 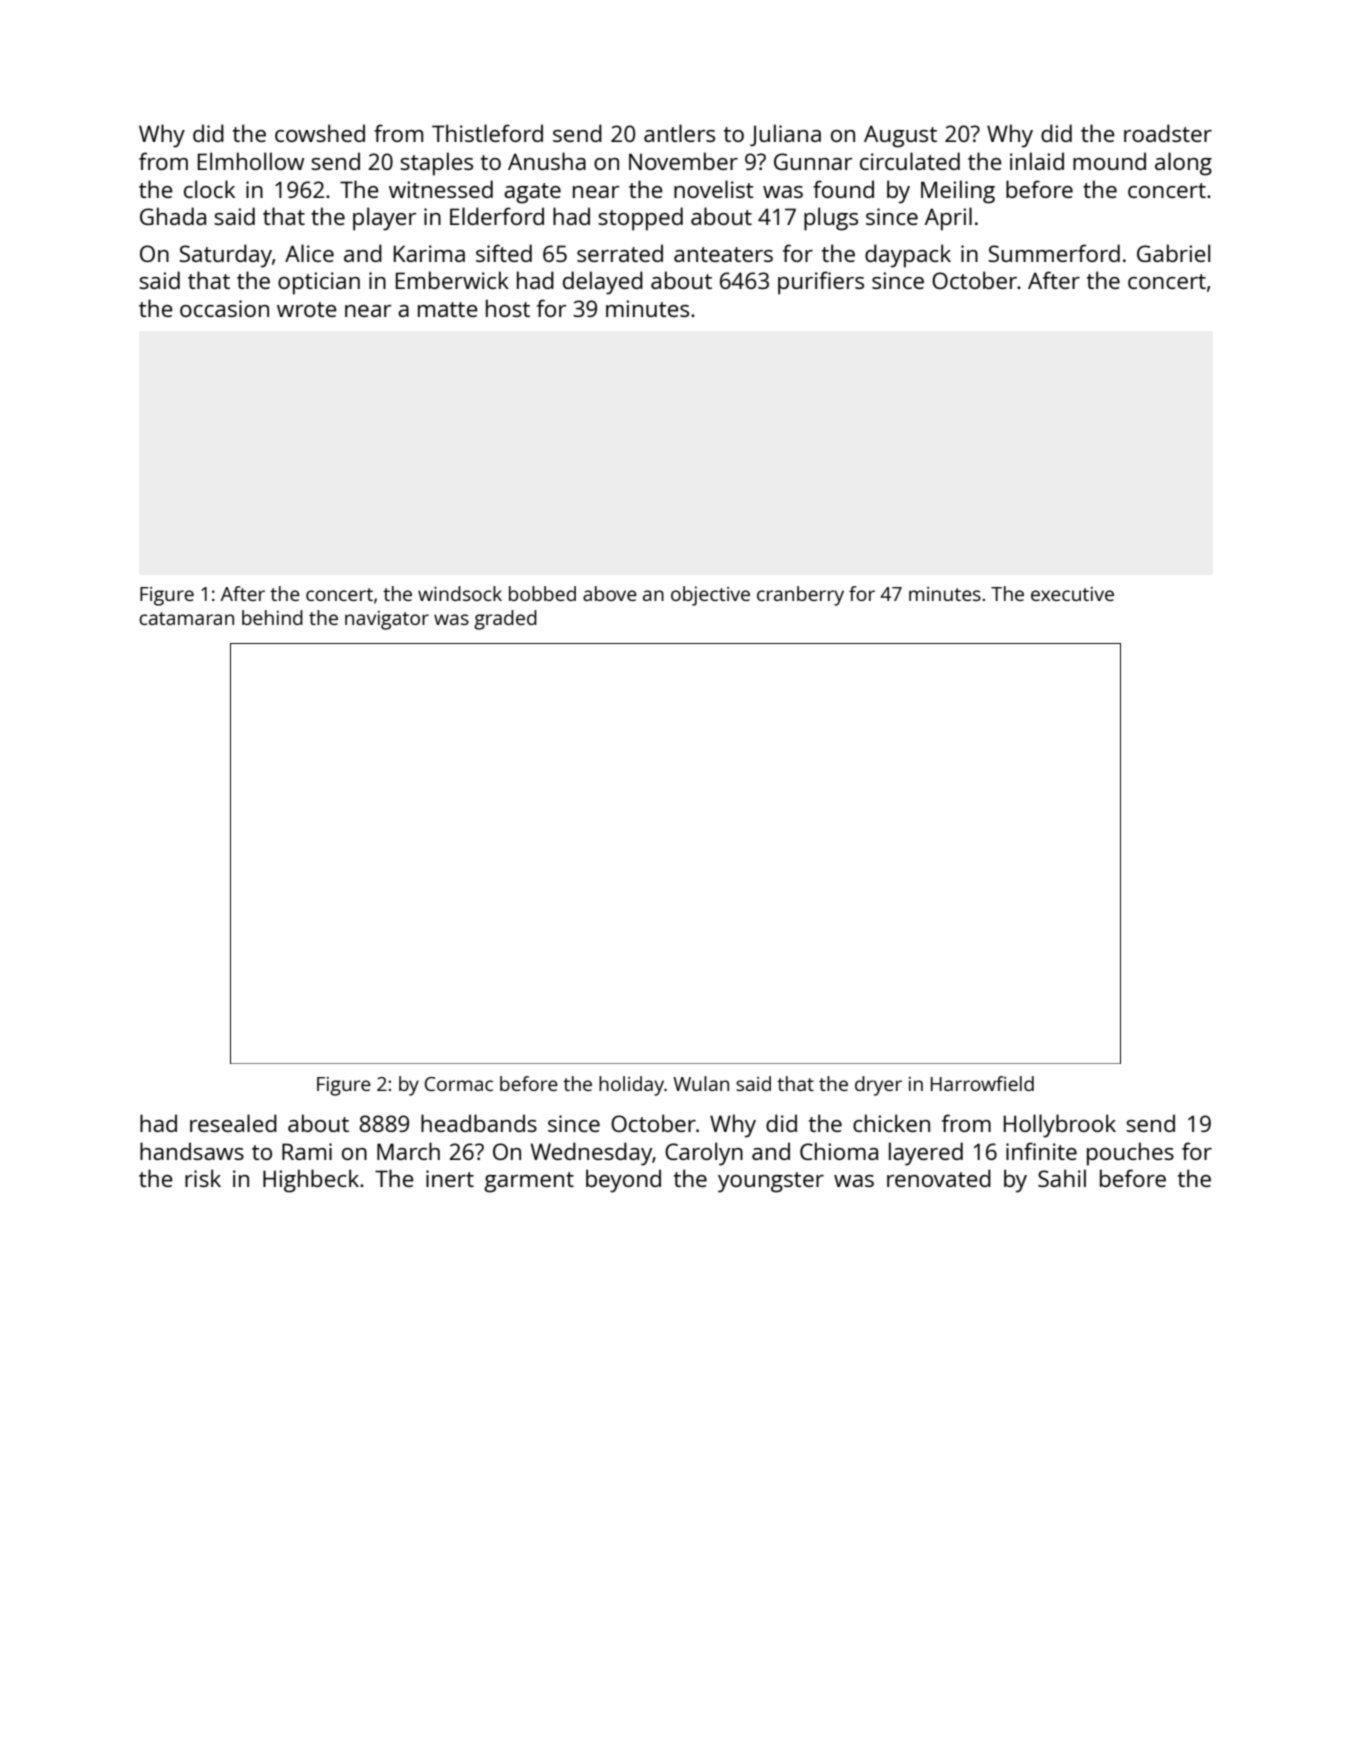 What do you see at coordinates (505, 620) in the screenshot?
I see `graded` at bounding box center [505, 620].
